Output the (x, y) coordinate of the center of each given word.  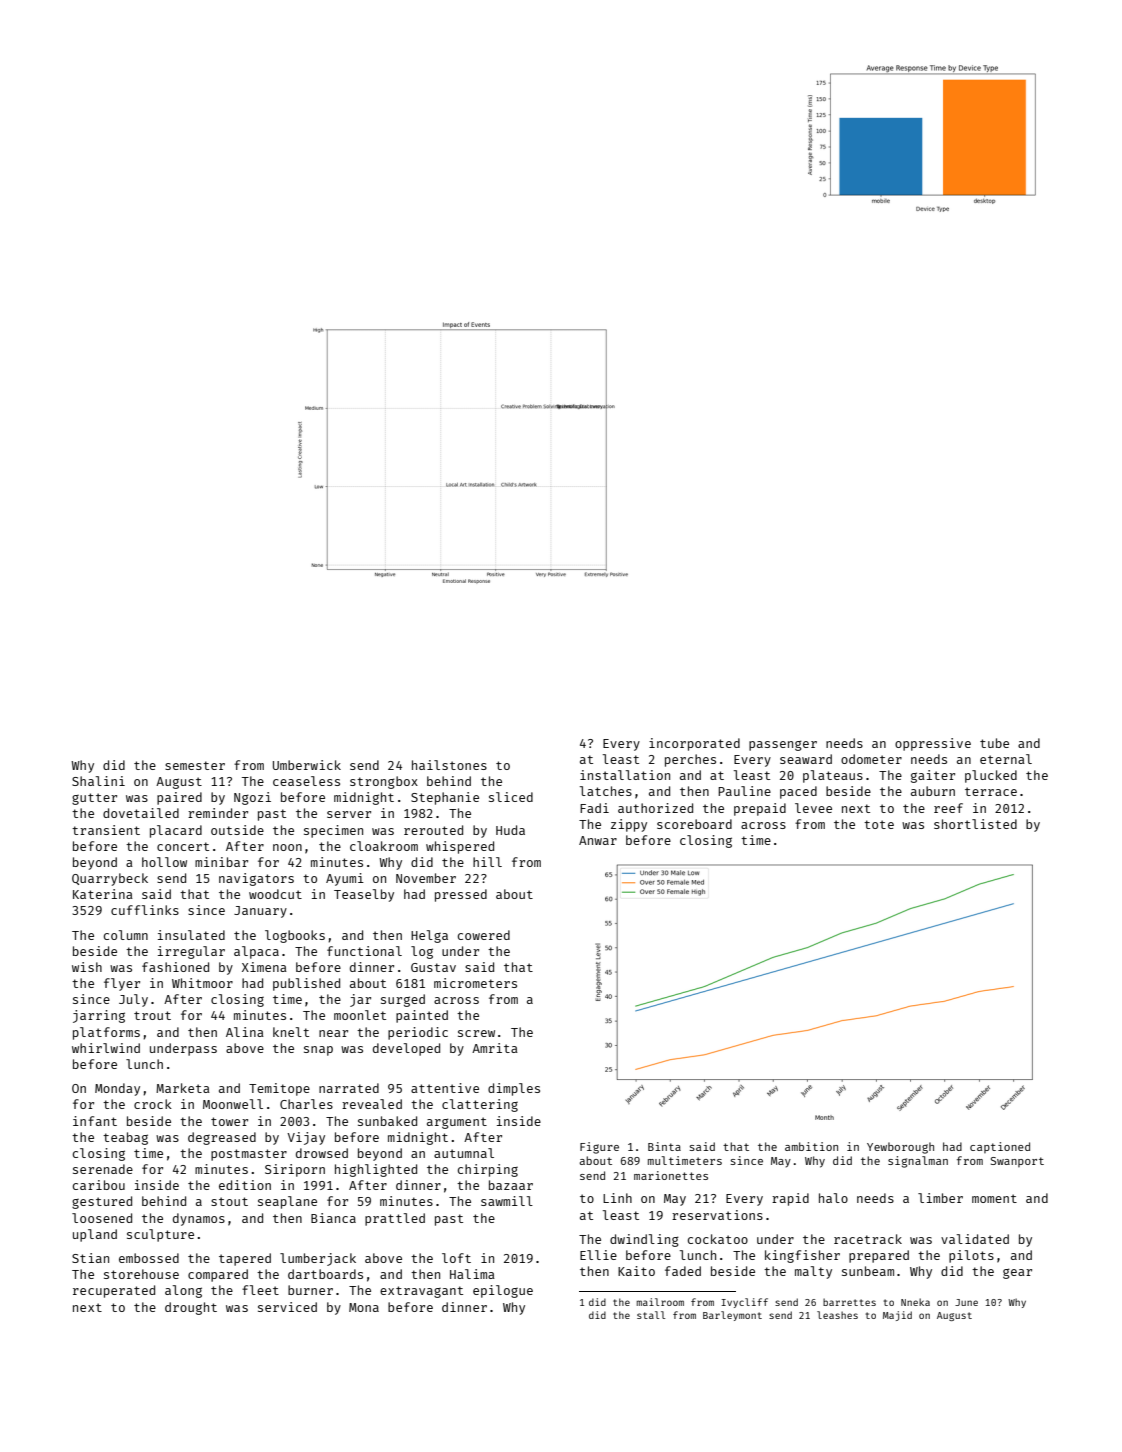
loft (456, 1258)
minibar (221, 862)
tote (879, 824)
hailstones (449, 765)
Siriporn (295, 1170)
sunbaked (387, 1121)
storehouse (141, 1274)
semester (195, 765)
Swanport (1017, 1162)
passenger (783, 745)
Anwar (598, 840)
